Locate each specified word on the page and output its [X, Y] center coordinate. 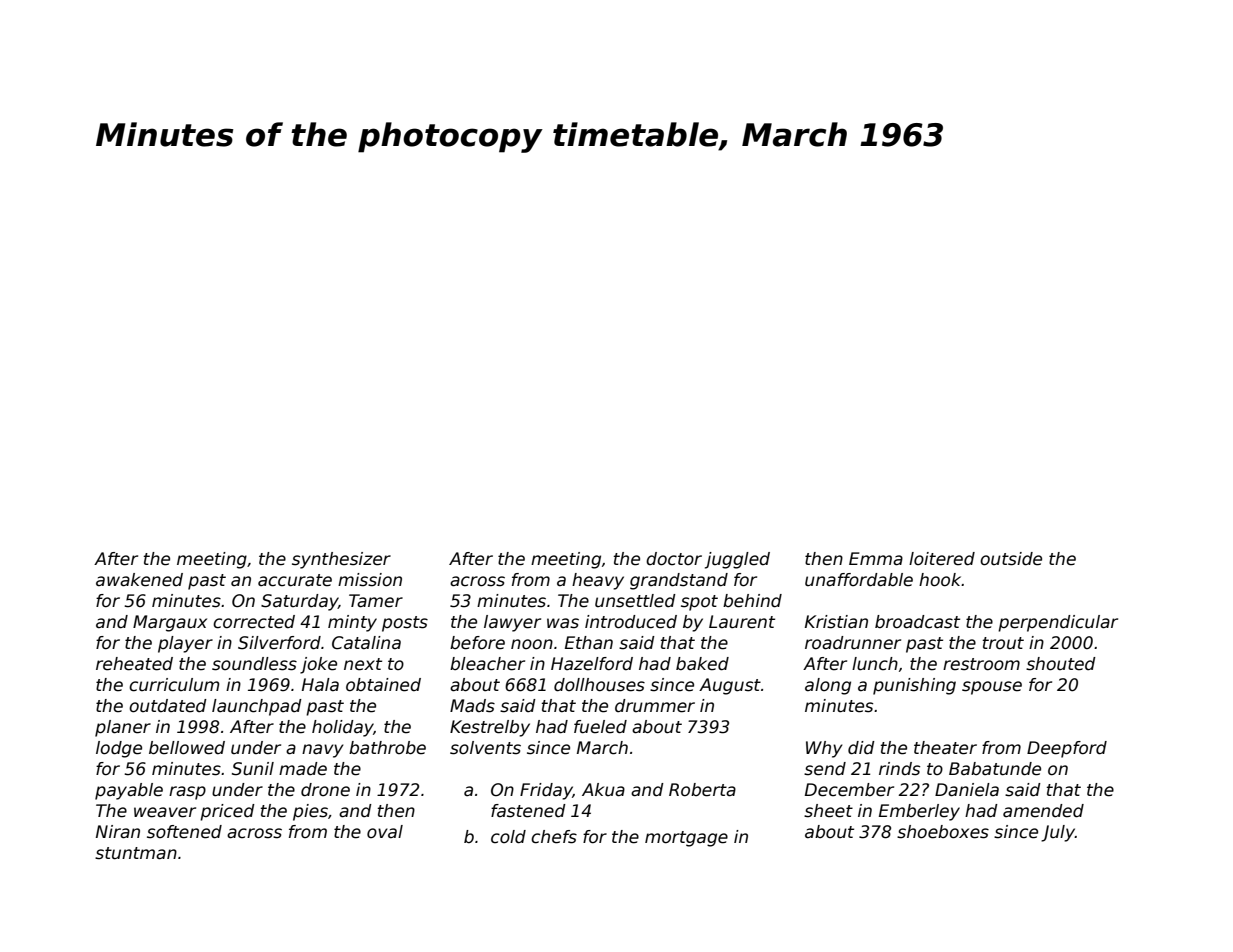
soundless [254, 664]
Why [824, 749]
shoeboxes [943, 832]
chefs [554, 837]
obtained [383, 685]
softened [184, 832]
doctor [674, 559]
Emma [876, 559]
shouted [1061, 664]
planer [123, 728]
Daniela [967, 790]
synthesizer [341, 560]
